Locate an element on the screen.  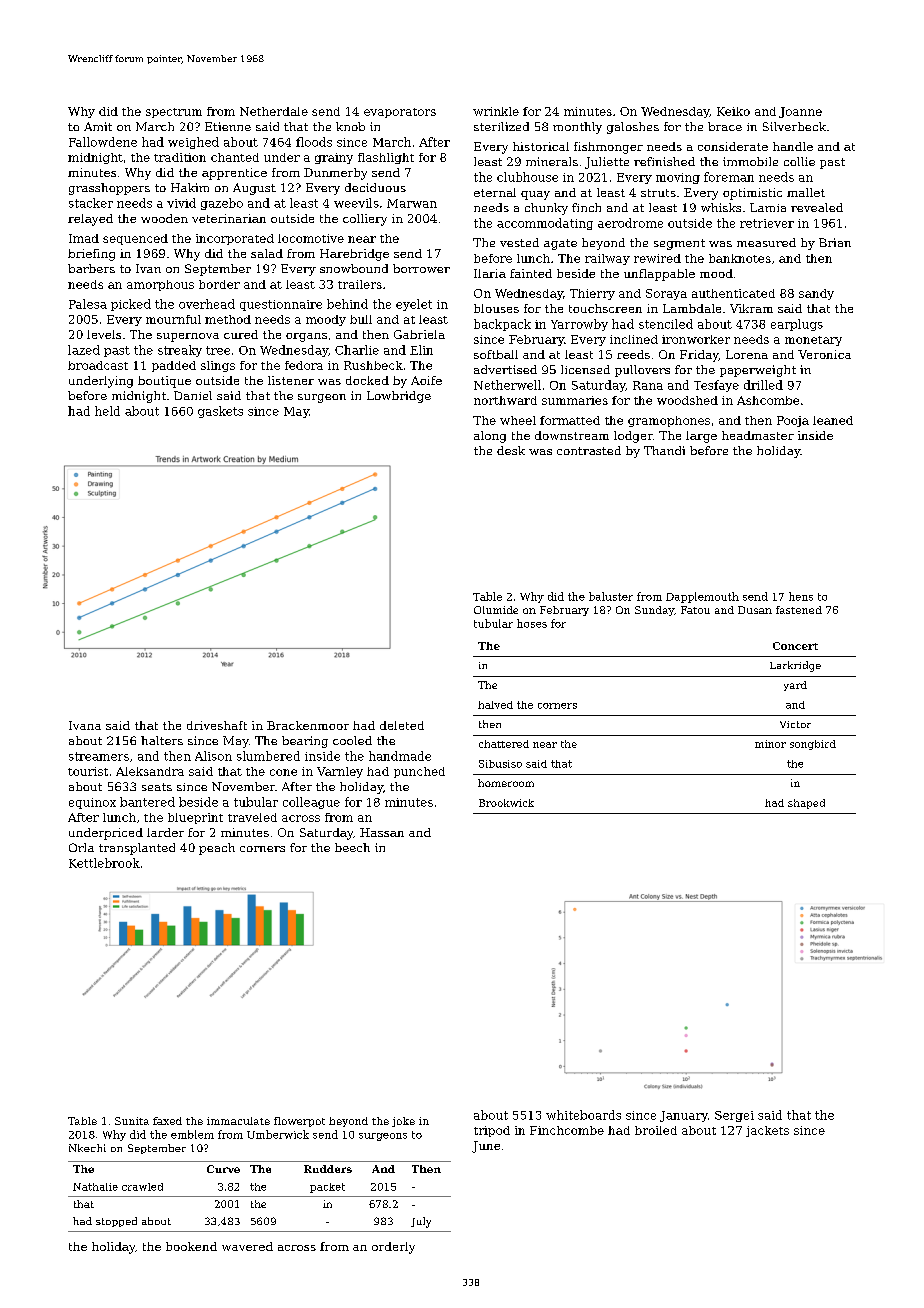
Thandi is located at coordinates (664, 450).
